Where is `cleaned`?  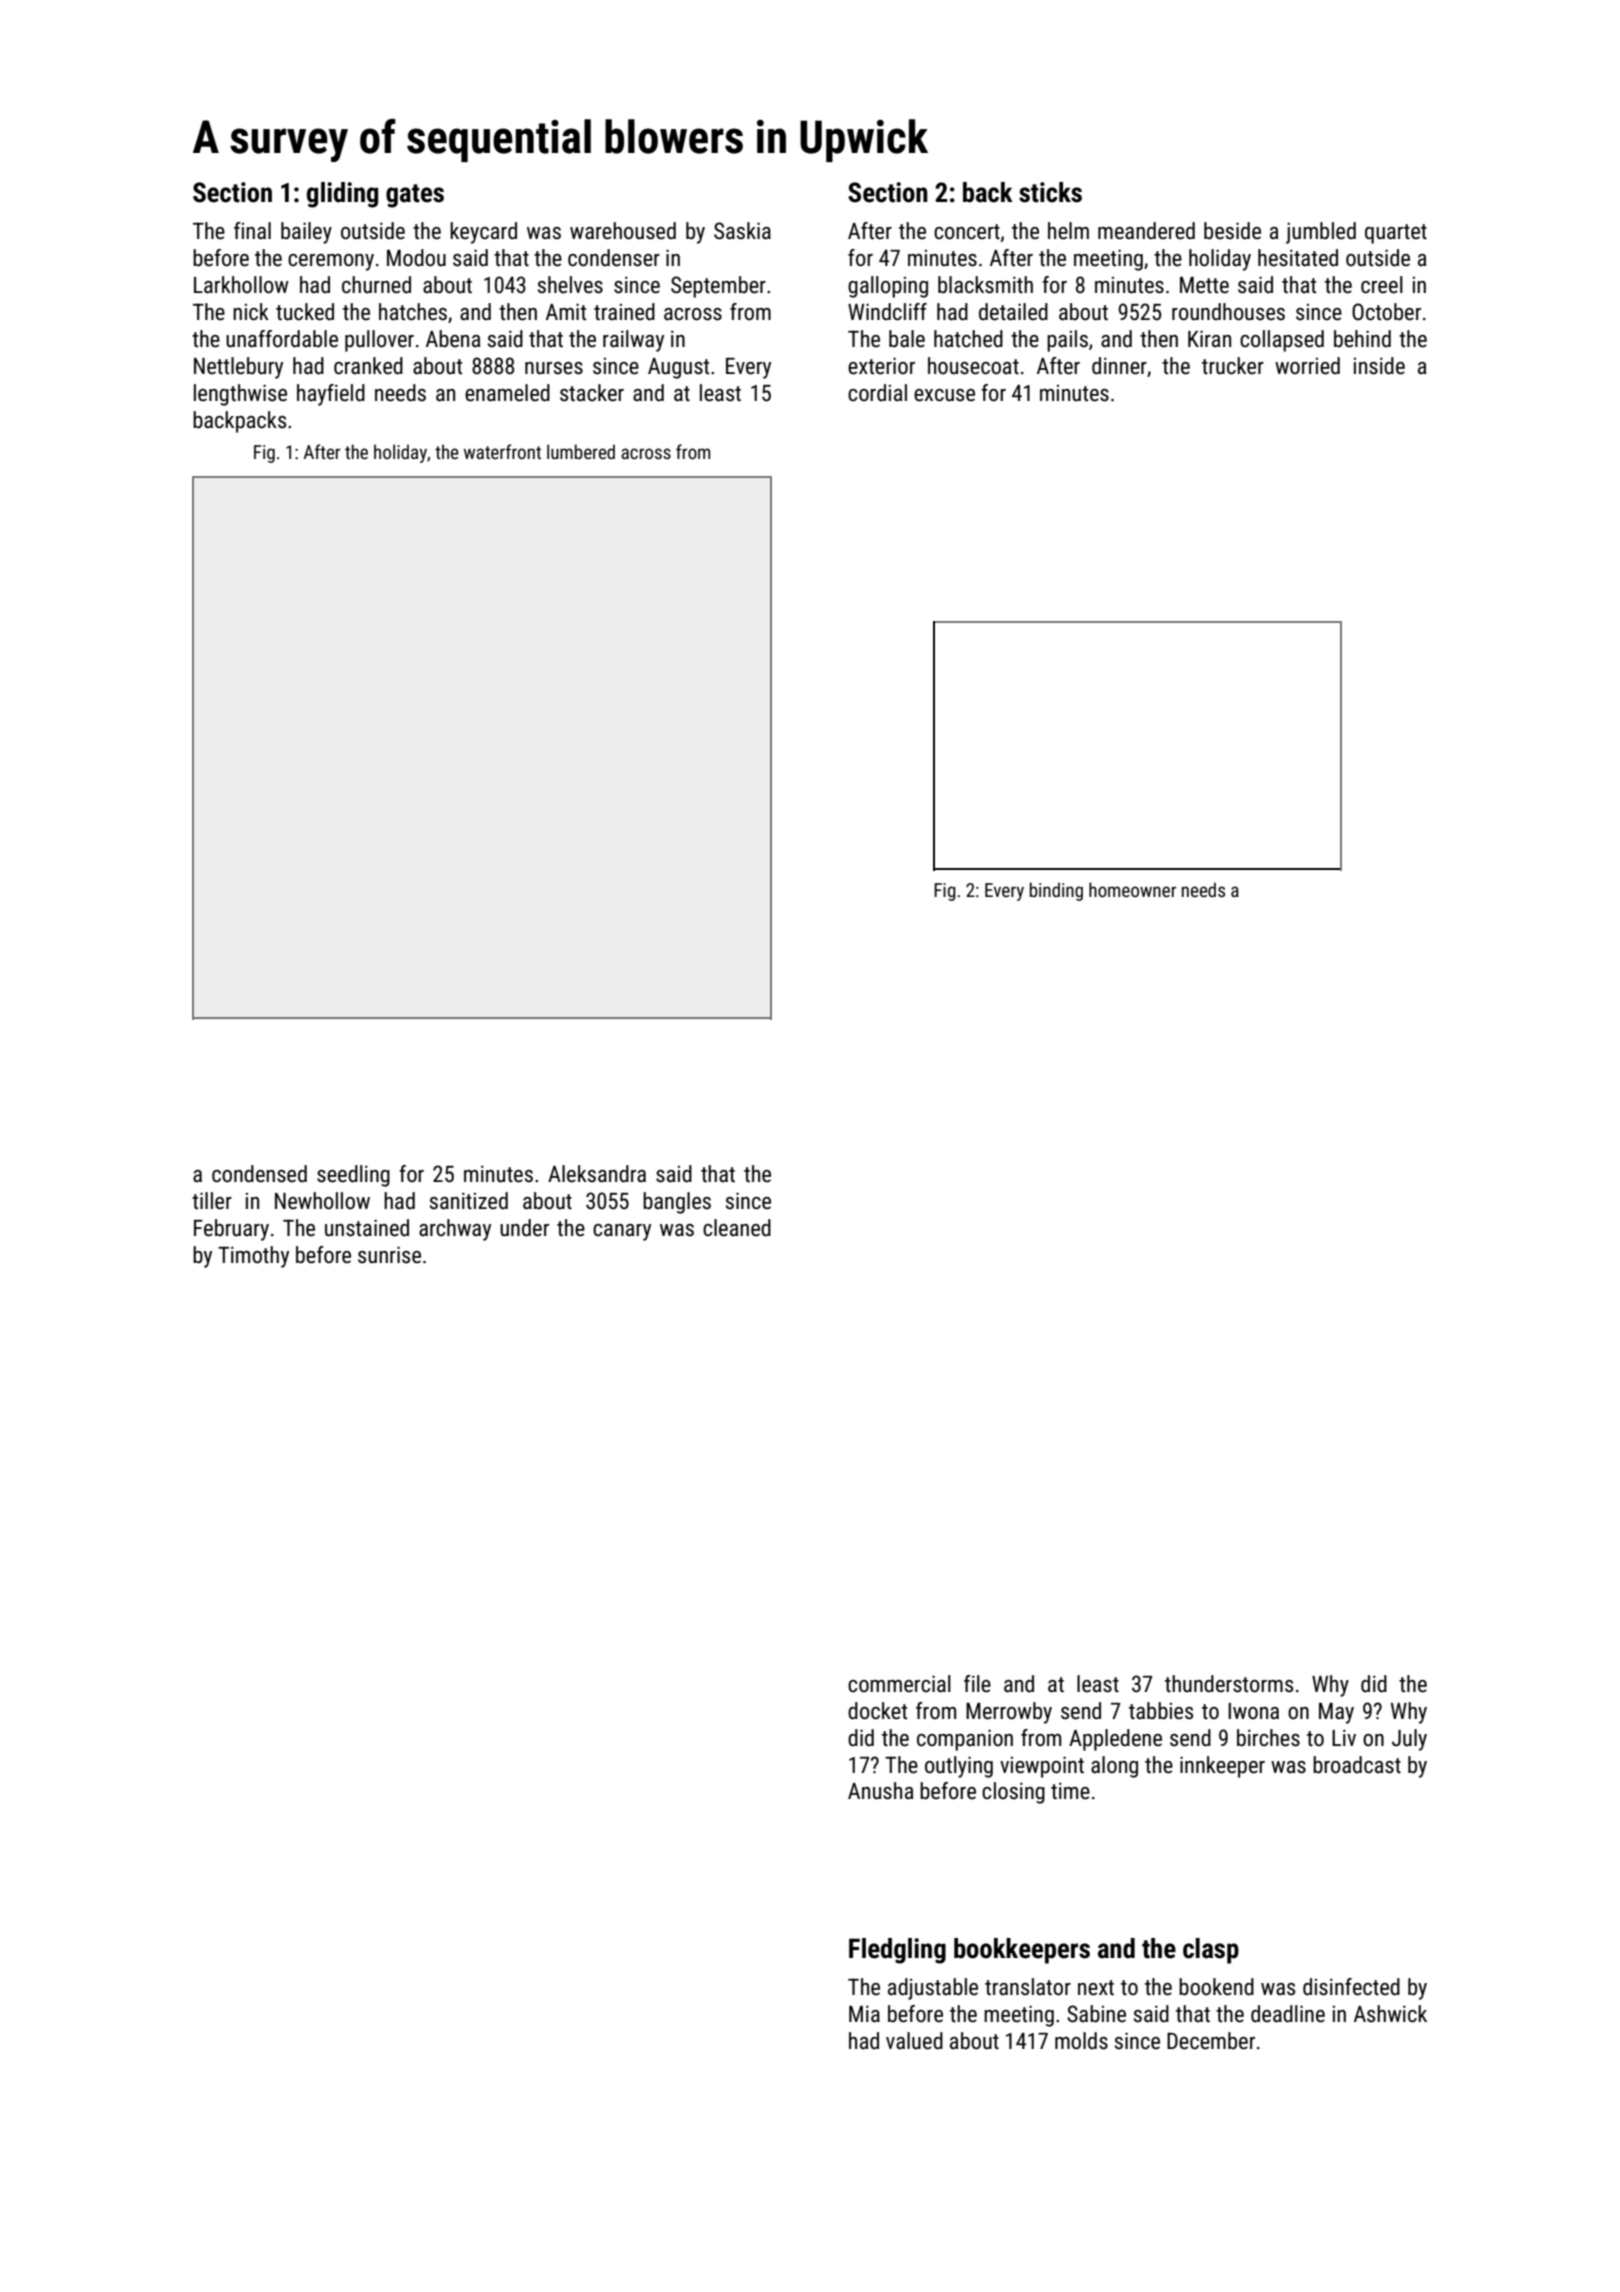 cleaned is located at coordinates (737, 1228).
